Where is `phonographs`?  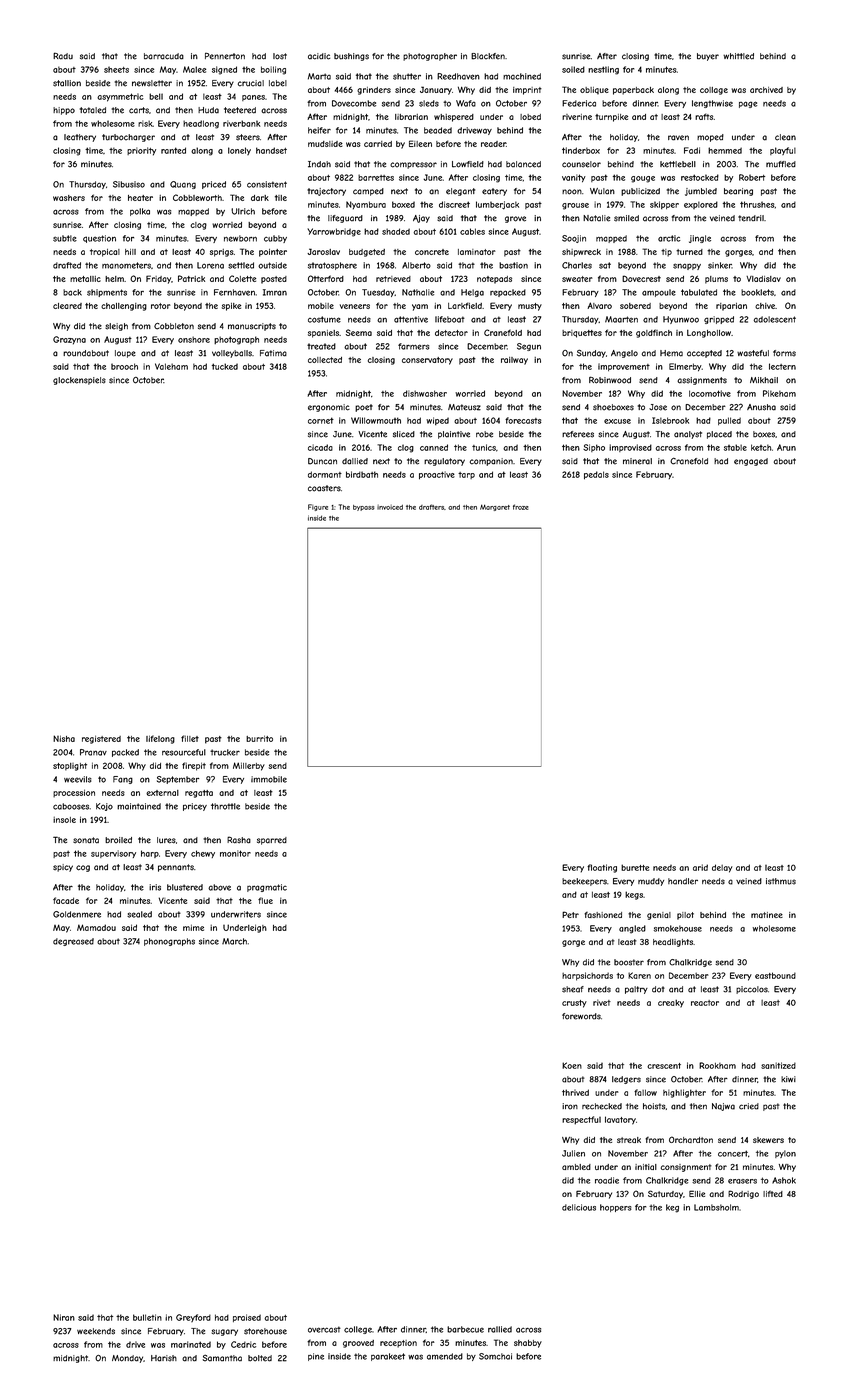 phonographs is located at coordinates (169, 942).
